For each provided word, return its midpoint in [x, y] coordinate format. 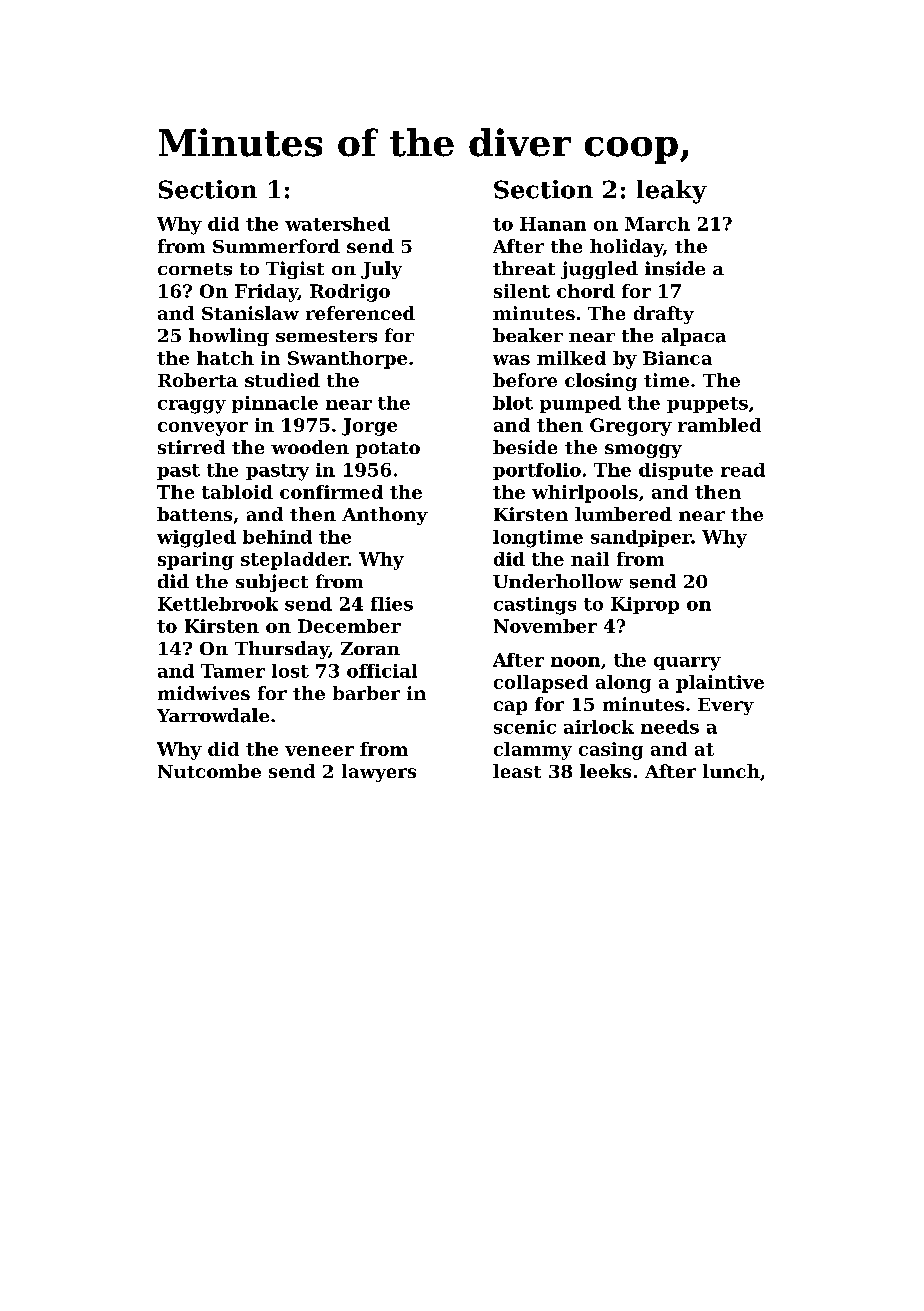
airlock [599, 727]
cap [510, 708]
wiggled [196, 539]
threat [524, 268]
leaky [672, 192]
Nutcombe [209, 771]
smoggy [643, 451]
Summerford [276, 246]
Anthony [385, 516]
